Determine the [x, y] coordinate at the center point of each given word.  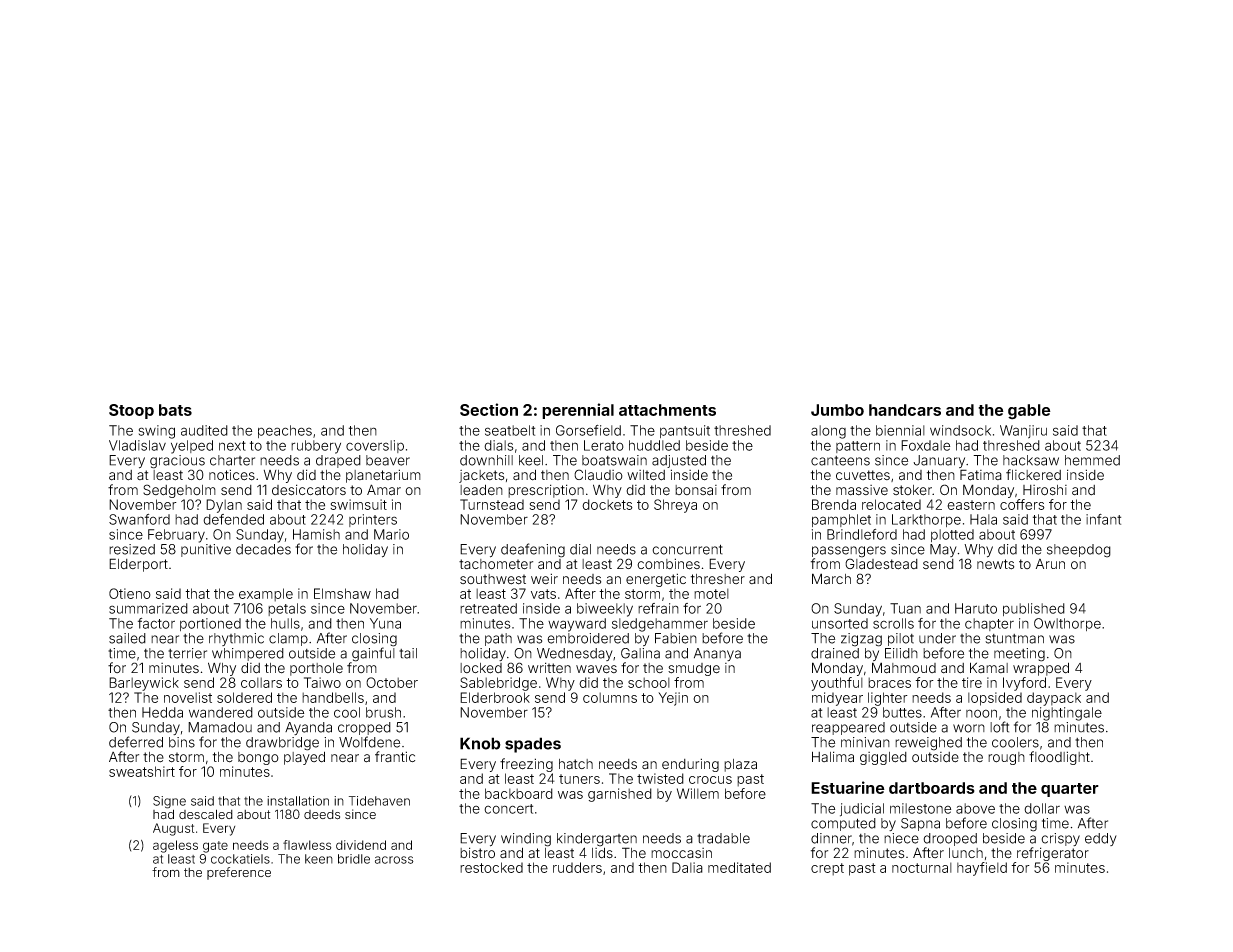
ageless [175, 846]
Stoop [131, 411]
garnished [620, 795]
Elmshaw [342, 593]
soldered [244, 697]
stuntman [1014, 639]
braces [889, 682]
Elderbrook [495, 697]
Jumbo [837, 410]
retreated [488, 608]
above [975, 808]
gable [1029, 412]
